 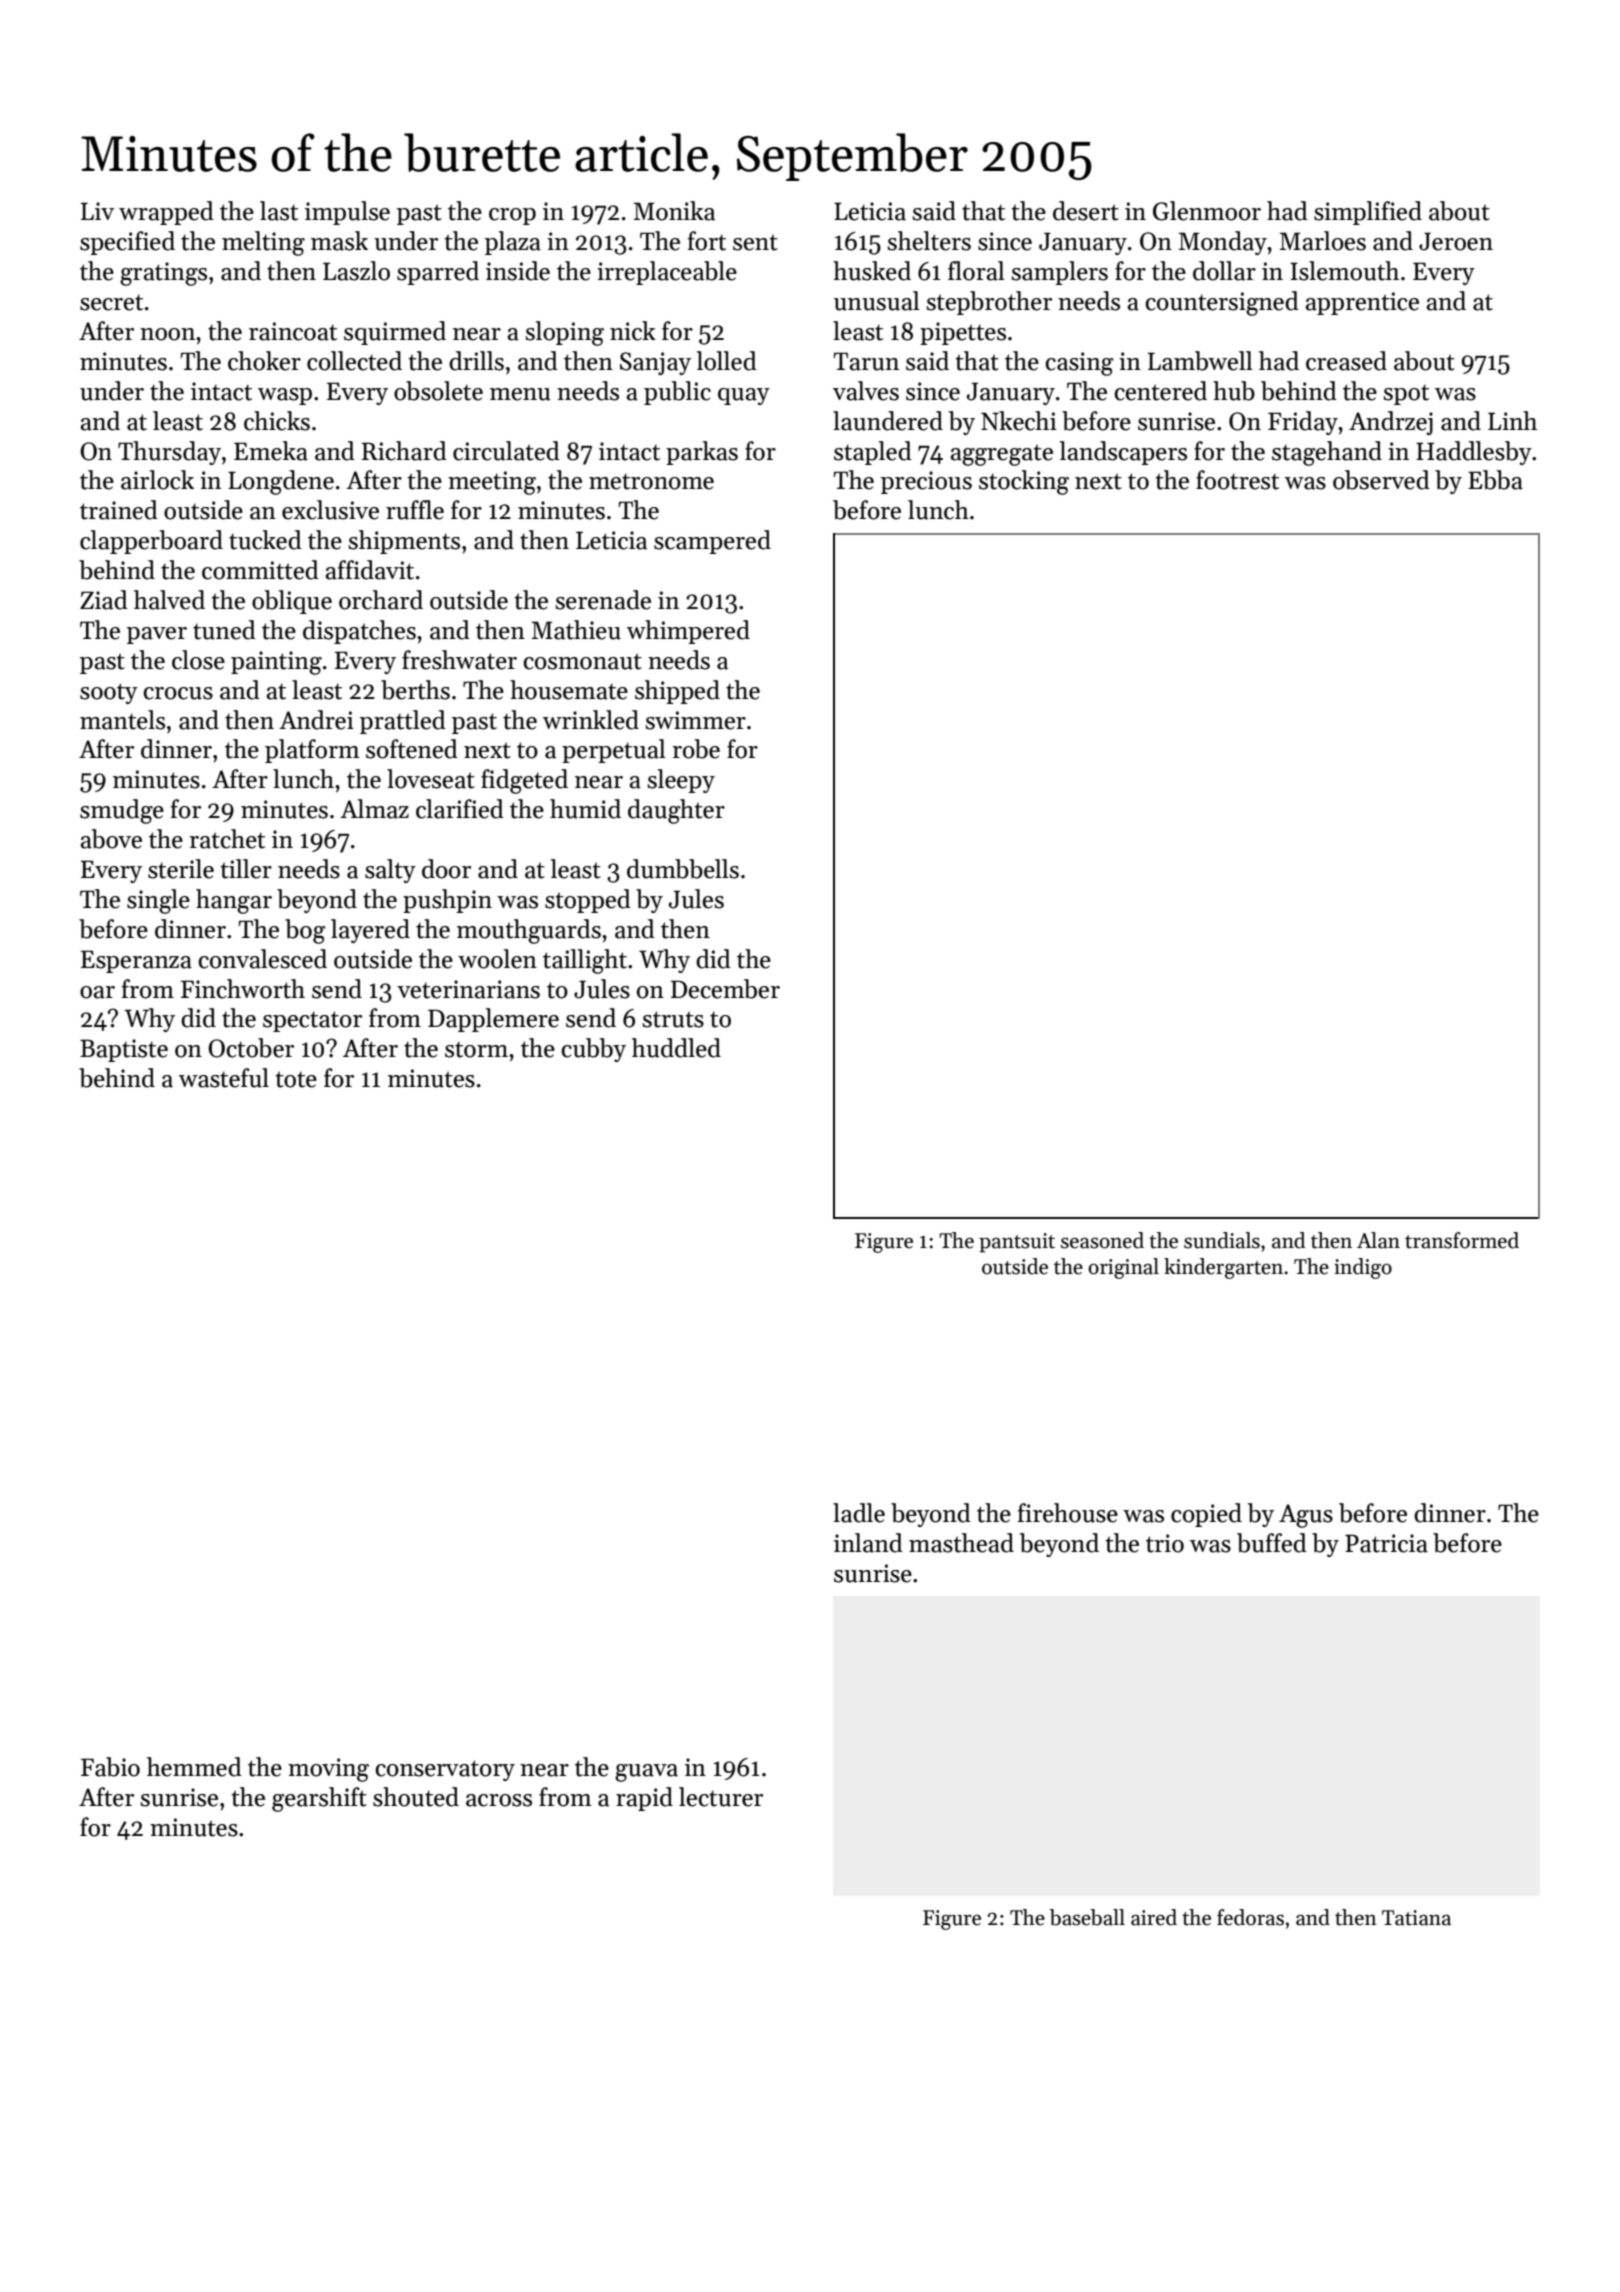 What do you see at coordinates (279, 211) in the screenshot?
I see `last` at bounding box center [279, 211].
